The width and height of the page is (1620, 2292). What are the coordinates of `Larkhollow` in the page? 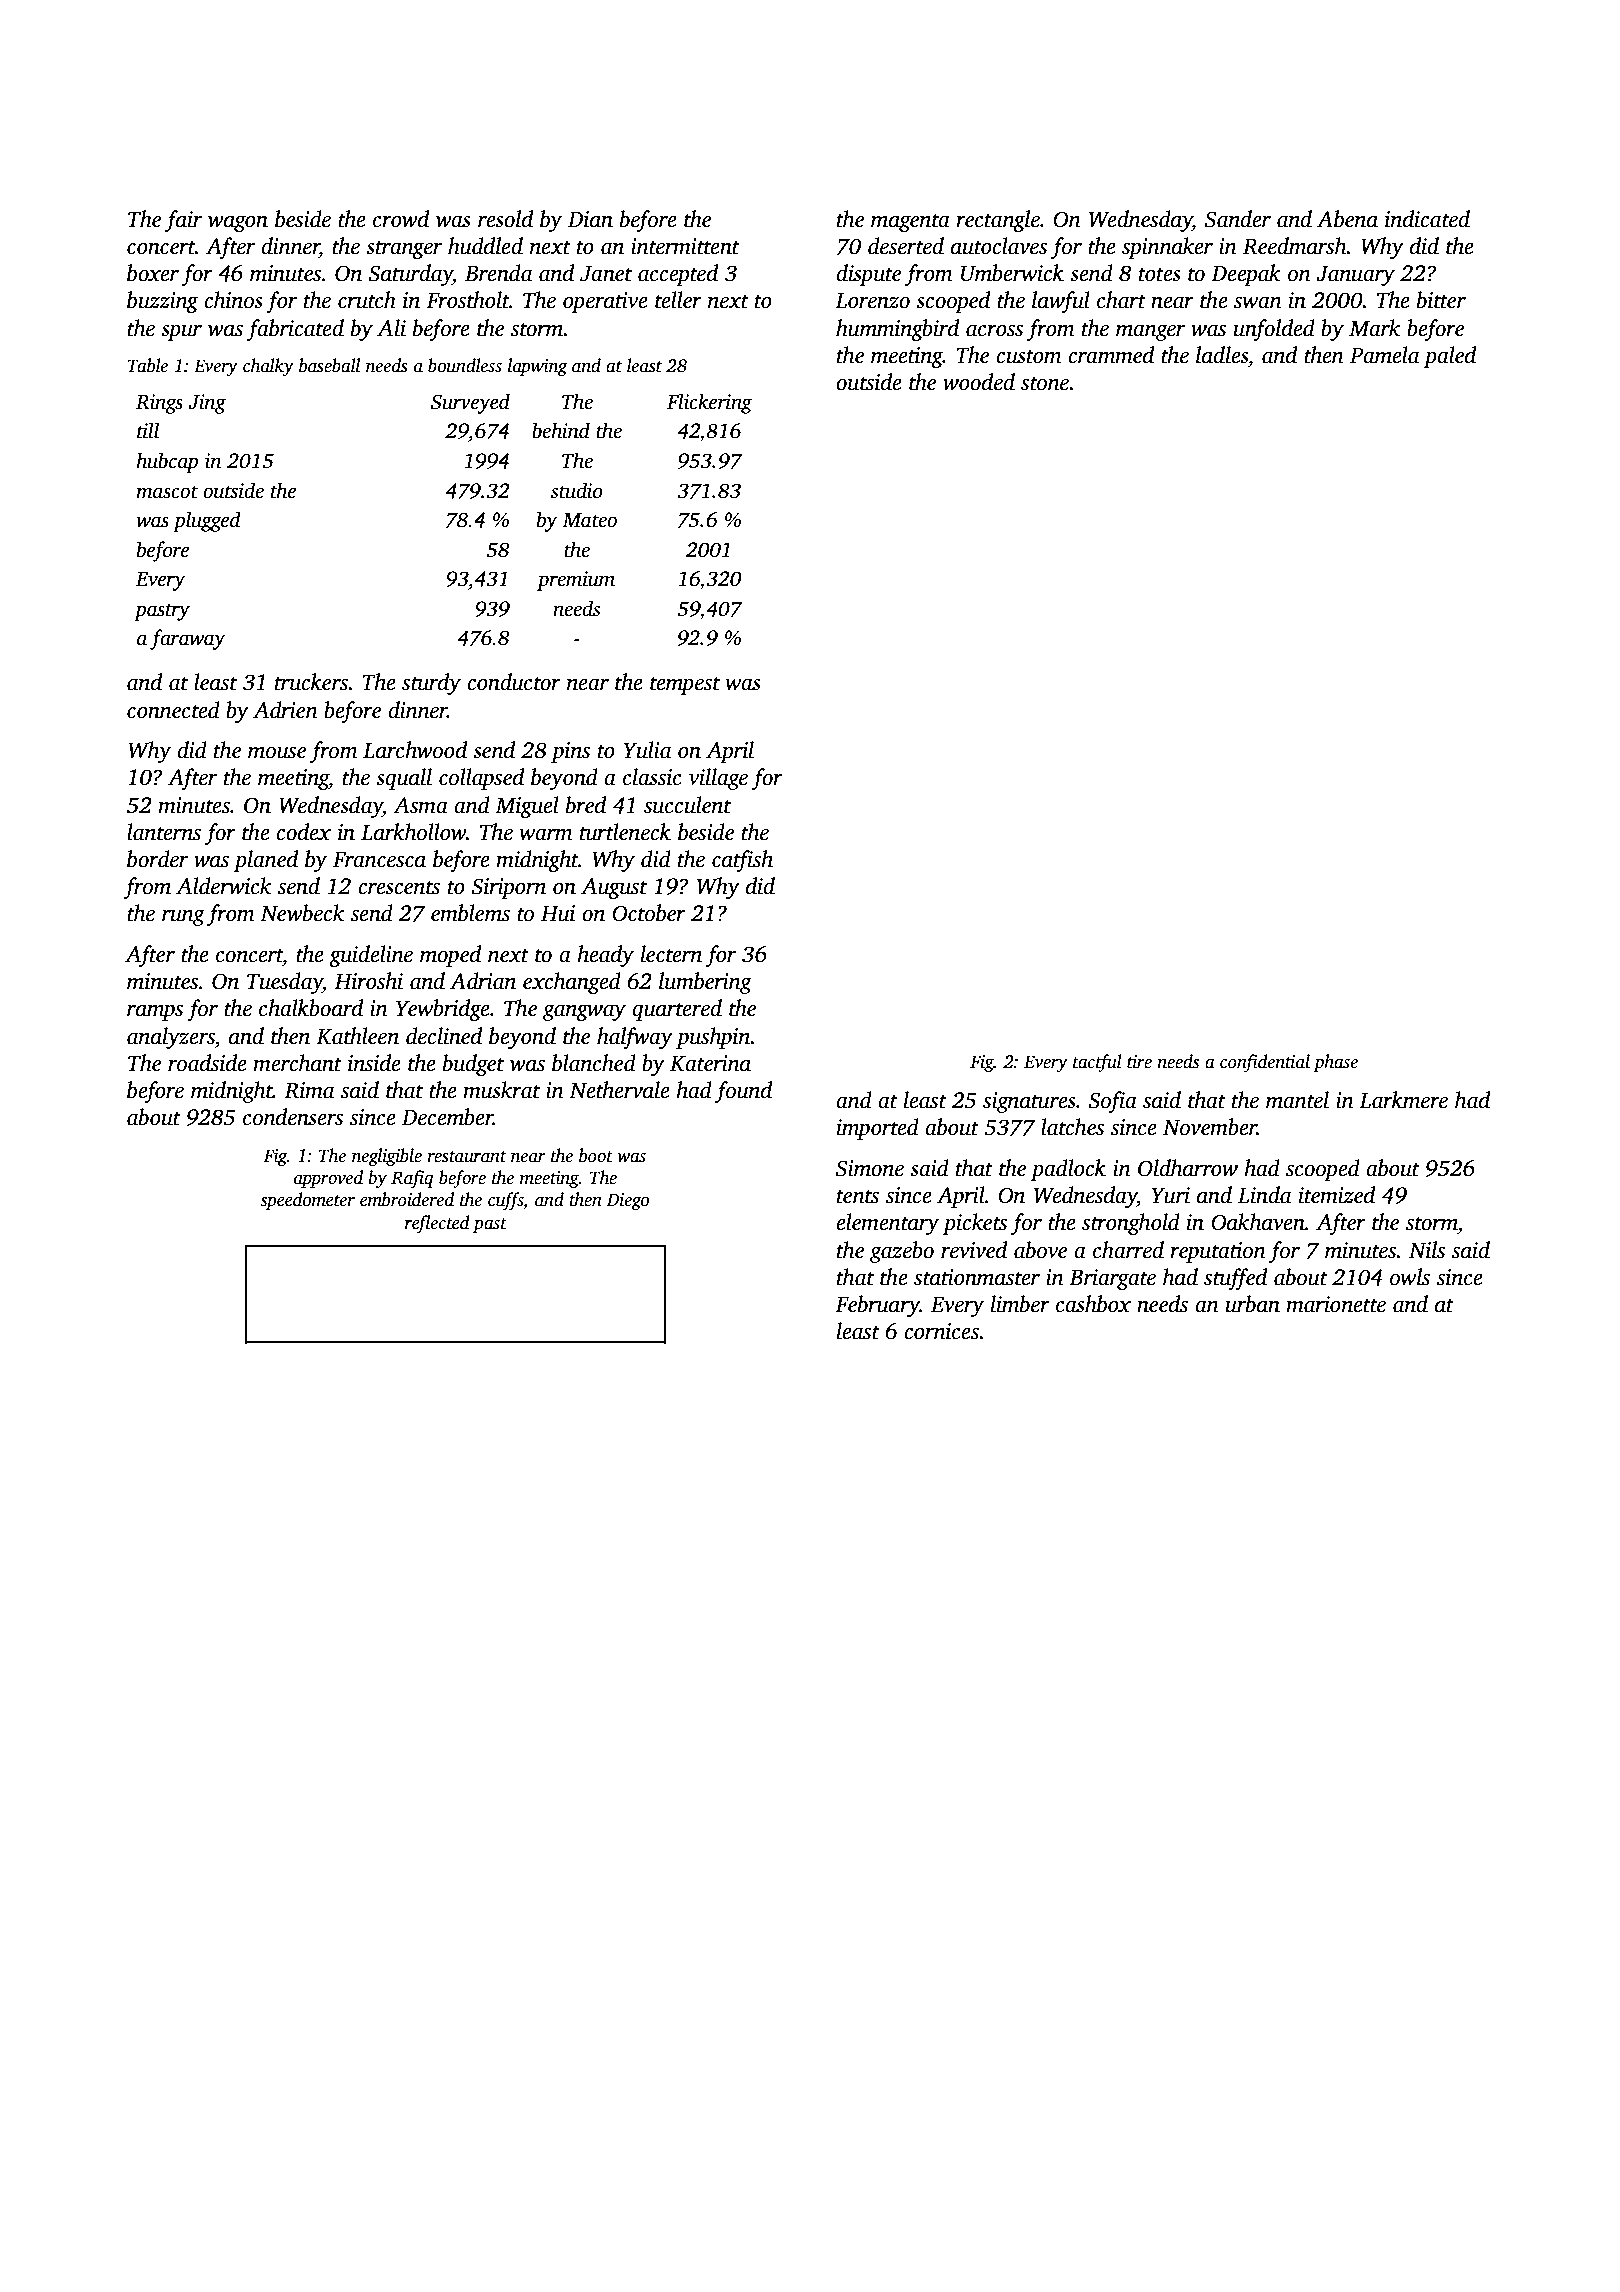 It's located at (413, 832).
